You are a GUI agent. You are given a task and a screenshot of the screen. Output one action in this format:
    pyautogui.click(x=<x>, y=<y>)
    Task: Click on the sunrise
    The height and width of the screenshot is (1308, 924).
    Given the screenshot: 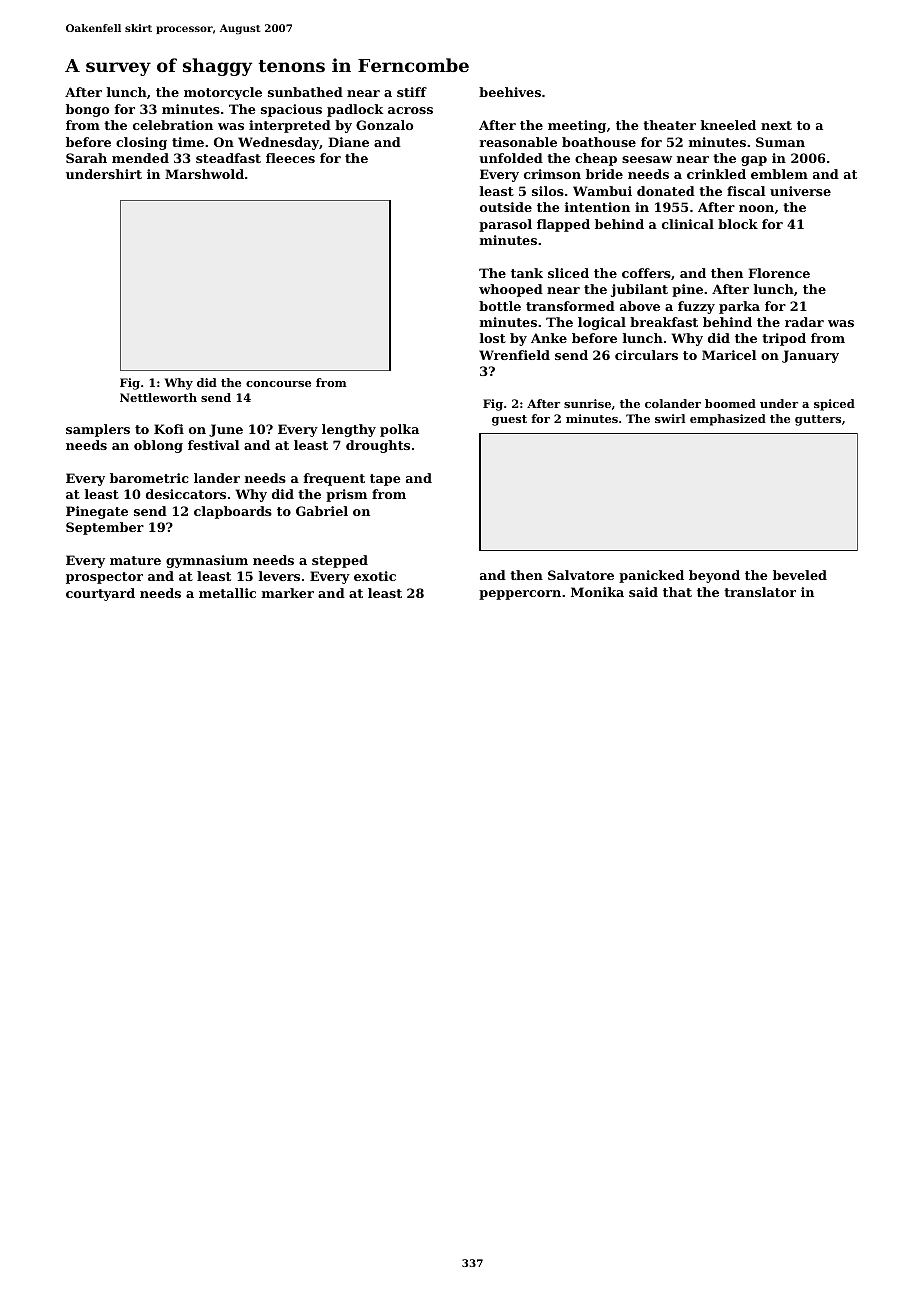 What is the action you would take?
    pyautogui.click(x=587, y=403)
